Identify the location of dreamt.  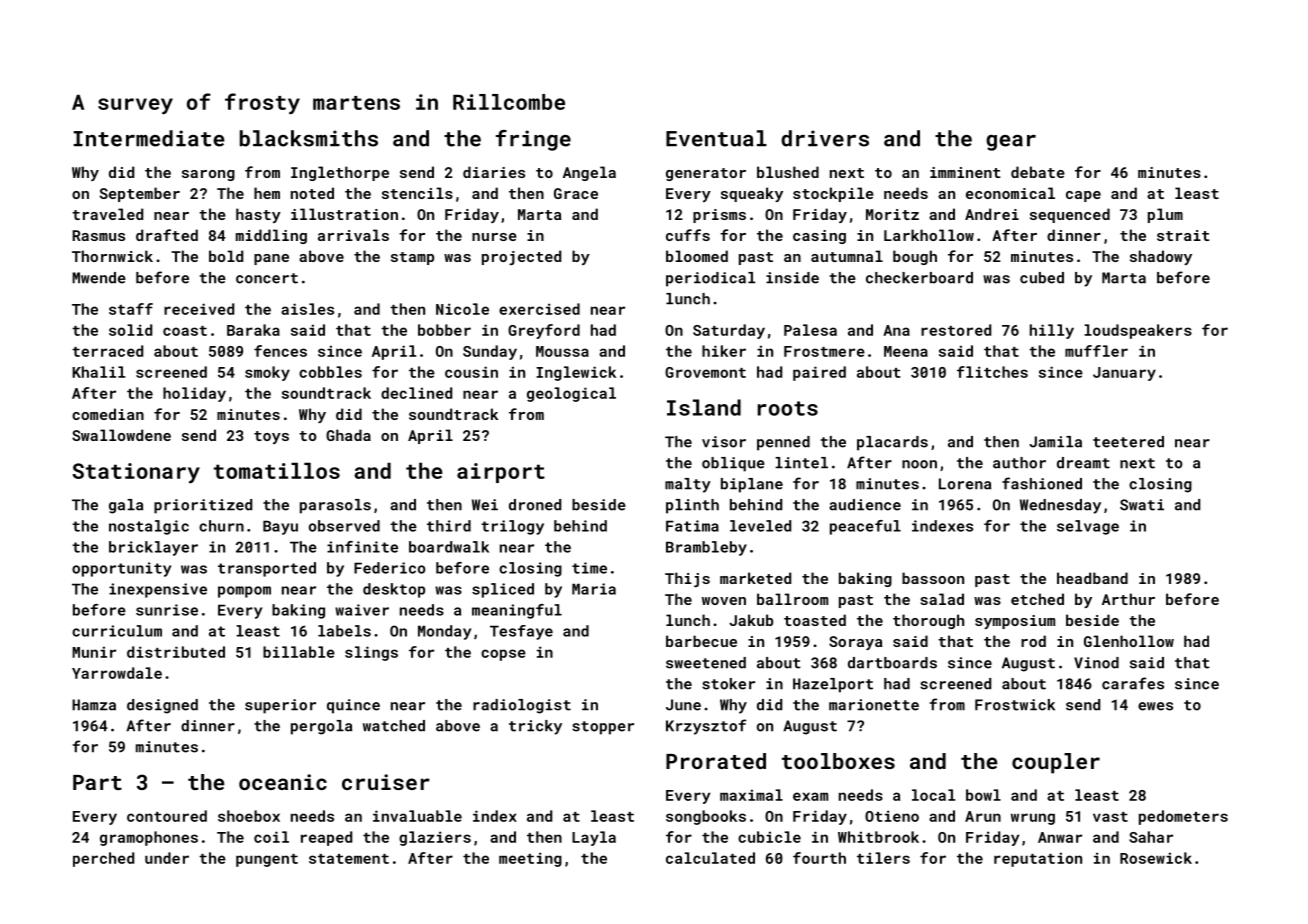
(1083, 463).
